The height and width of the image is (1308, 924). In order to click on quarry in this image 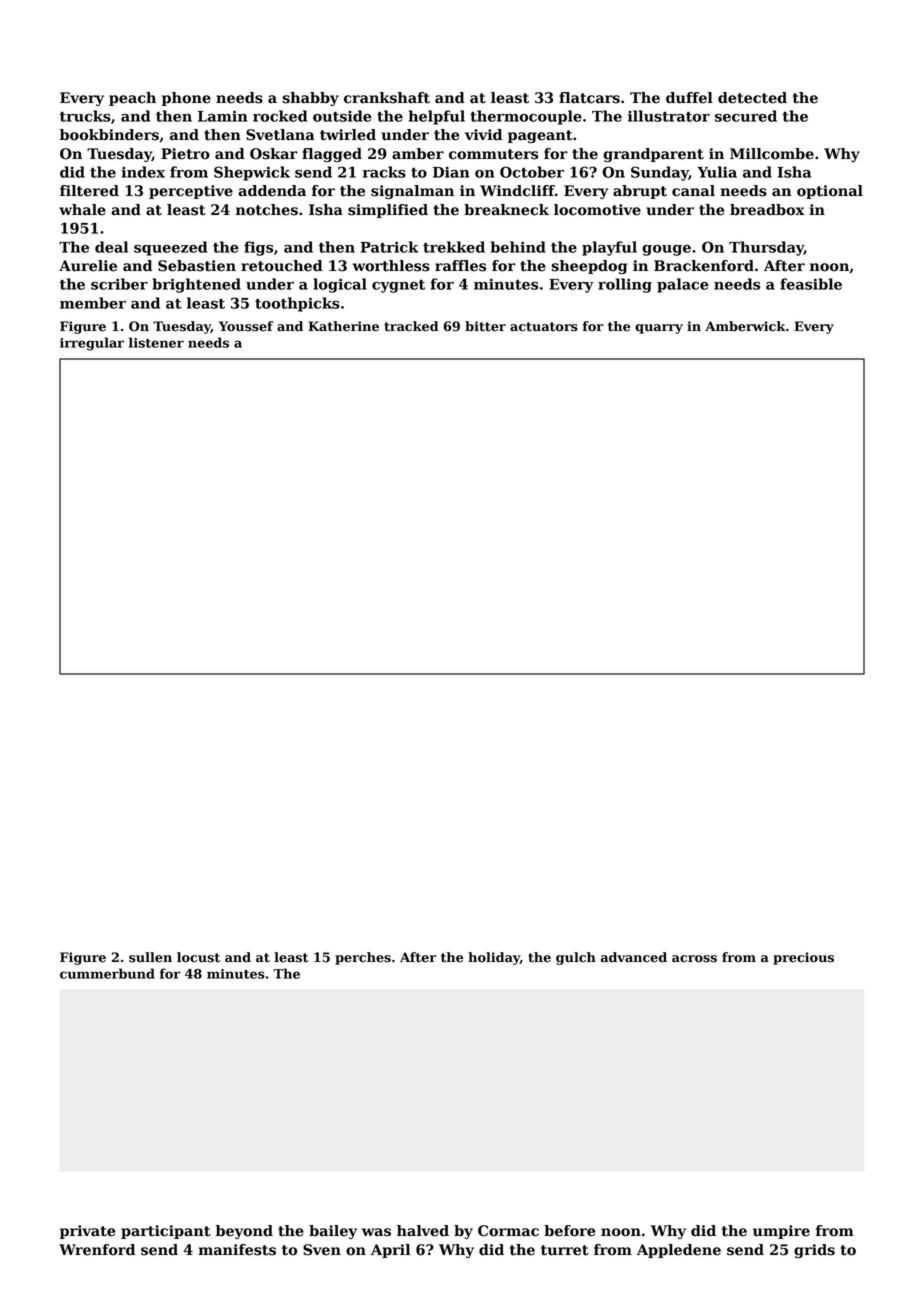, I will do `click(659, 329)`.
